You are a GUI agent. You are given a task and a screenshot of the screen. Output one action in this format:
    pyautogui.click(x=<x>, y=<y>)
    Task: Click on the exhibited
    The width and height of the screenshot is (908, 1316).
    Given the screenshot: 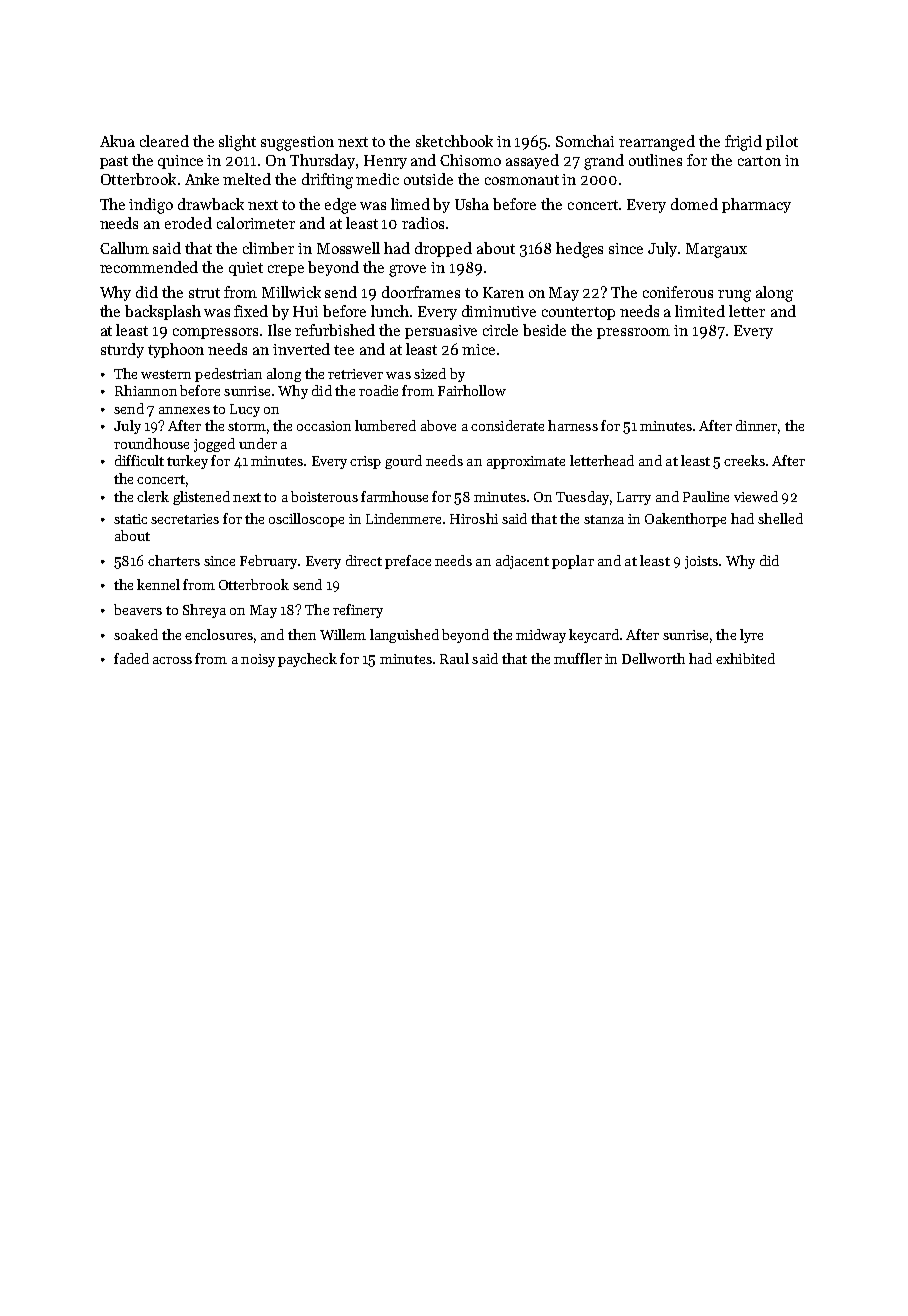 What is the action you would take?
    pyautogui.click(x=745, y=658)
